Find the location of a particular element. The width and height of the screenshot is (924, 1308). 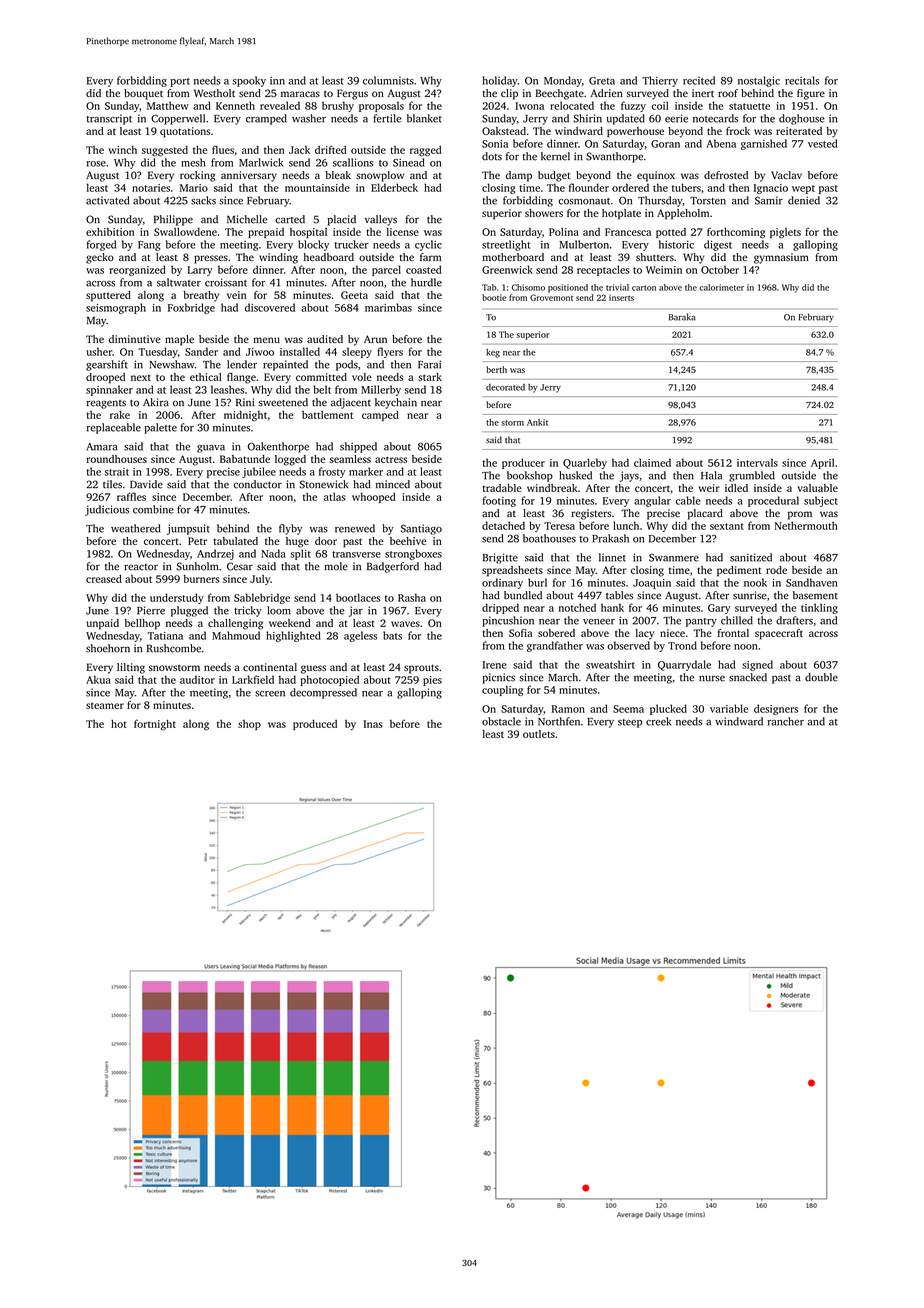

decompressed is located at coordinates (323, 693).
